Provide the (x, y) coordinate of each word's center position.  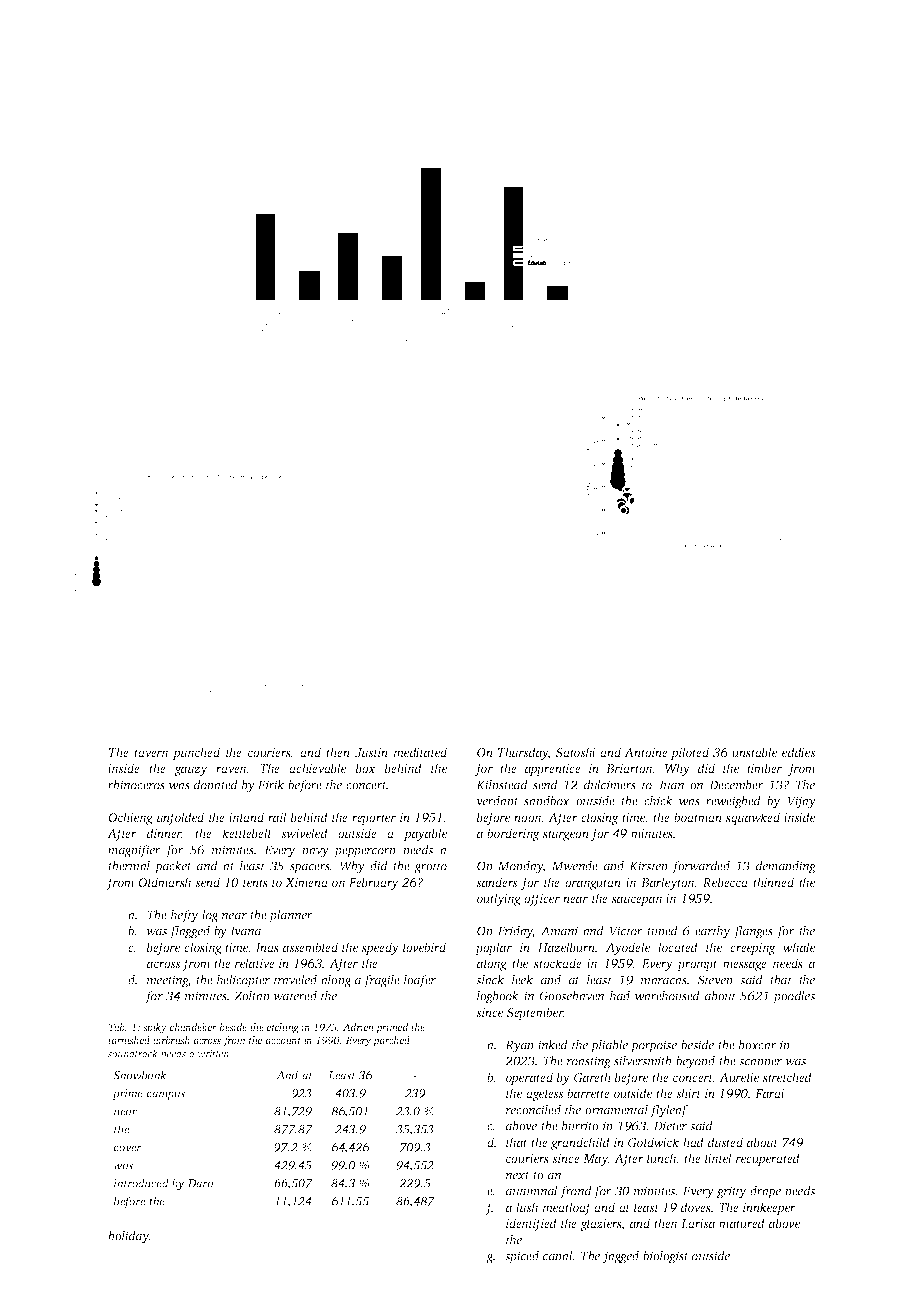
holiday (128, 1237)
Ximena (306, 882)
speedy (380, 948)
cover (128, 1148)
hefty (184, 916)
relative (255, 963)
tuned (662, 931)
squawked (753, 818)
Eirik (271, 785)
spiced (522, 1257)
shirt (688, 1093)
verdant (497, 801)
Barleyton (668, 883)
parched (391, 1041)
